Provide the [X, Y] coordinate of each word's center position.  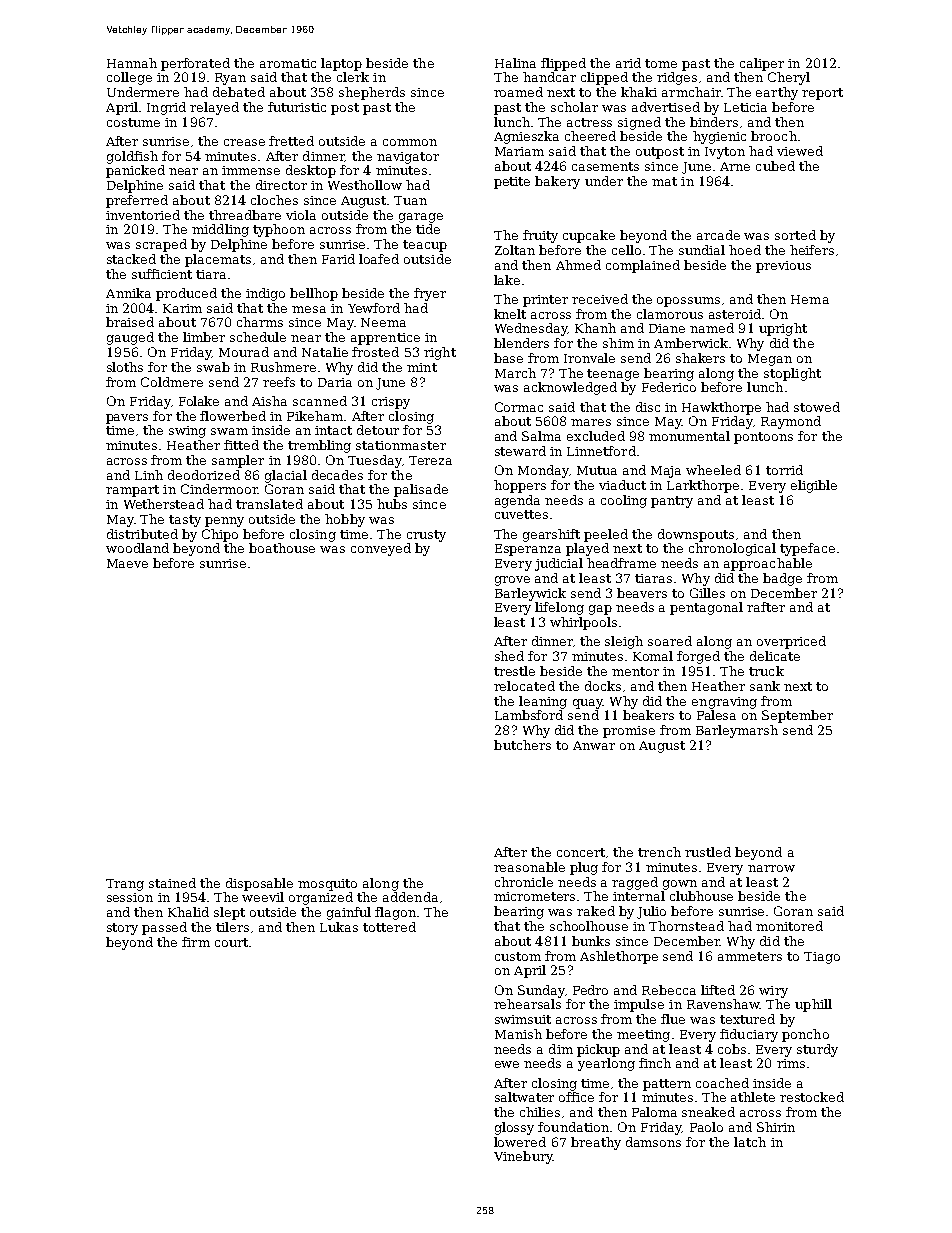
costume [133, 122]
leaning [543, 702]
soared [670, 641]
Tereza [430, 460]
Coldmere [172, 382]
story [122, 929]
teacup [425, 246]
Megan [770, 360]
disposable [259, 884]
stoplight [792, 374]
